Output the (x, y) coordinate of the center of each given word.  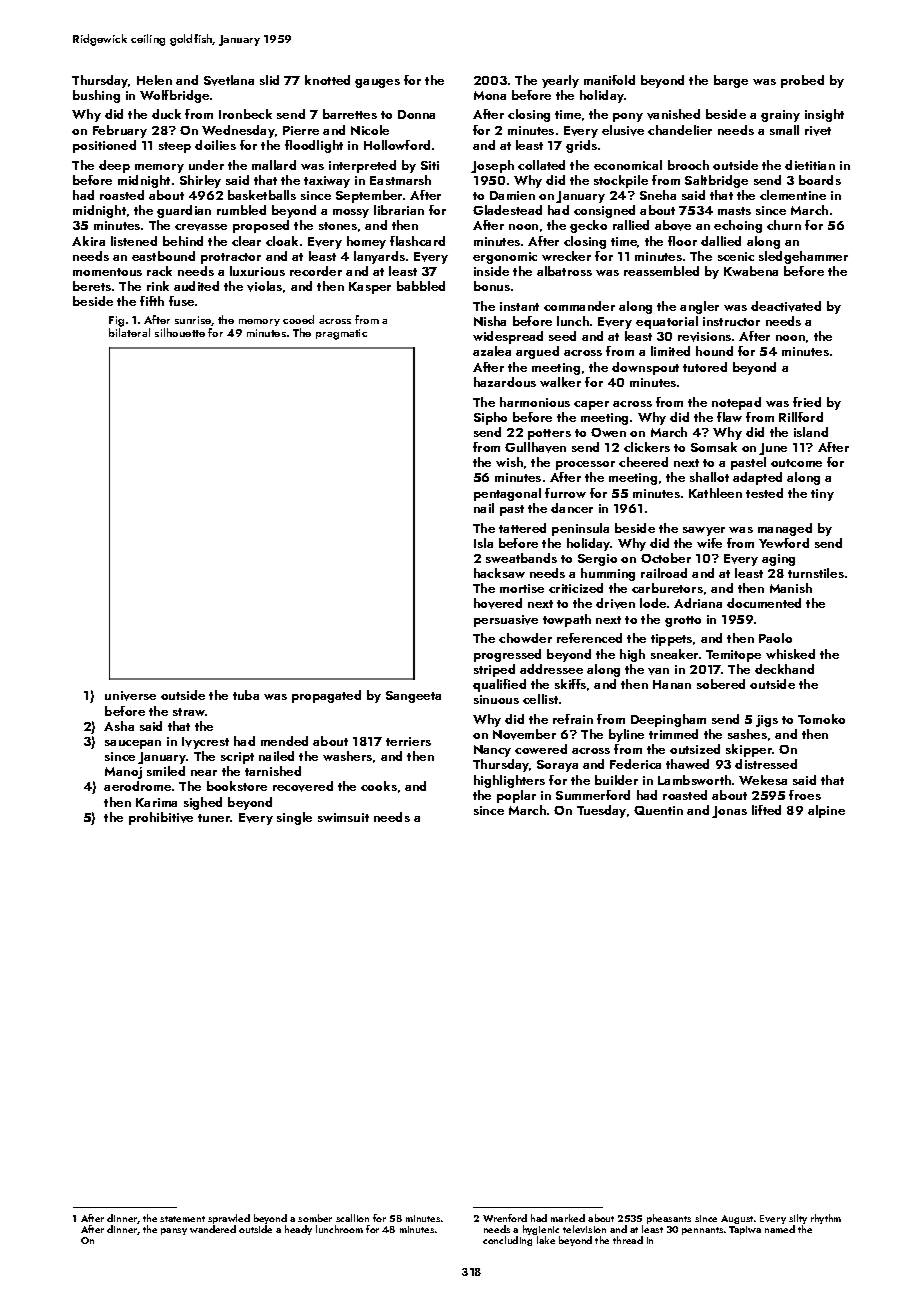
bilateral (129, 332)
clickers (647, 447)
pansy (174, 1231)
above (673, 225)
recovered (303, 786)
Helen (154, 80)
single (294, 818)
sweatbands (521, 558)
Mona (490, 95)
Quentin (658, 810)
